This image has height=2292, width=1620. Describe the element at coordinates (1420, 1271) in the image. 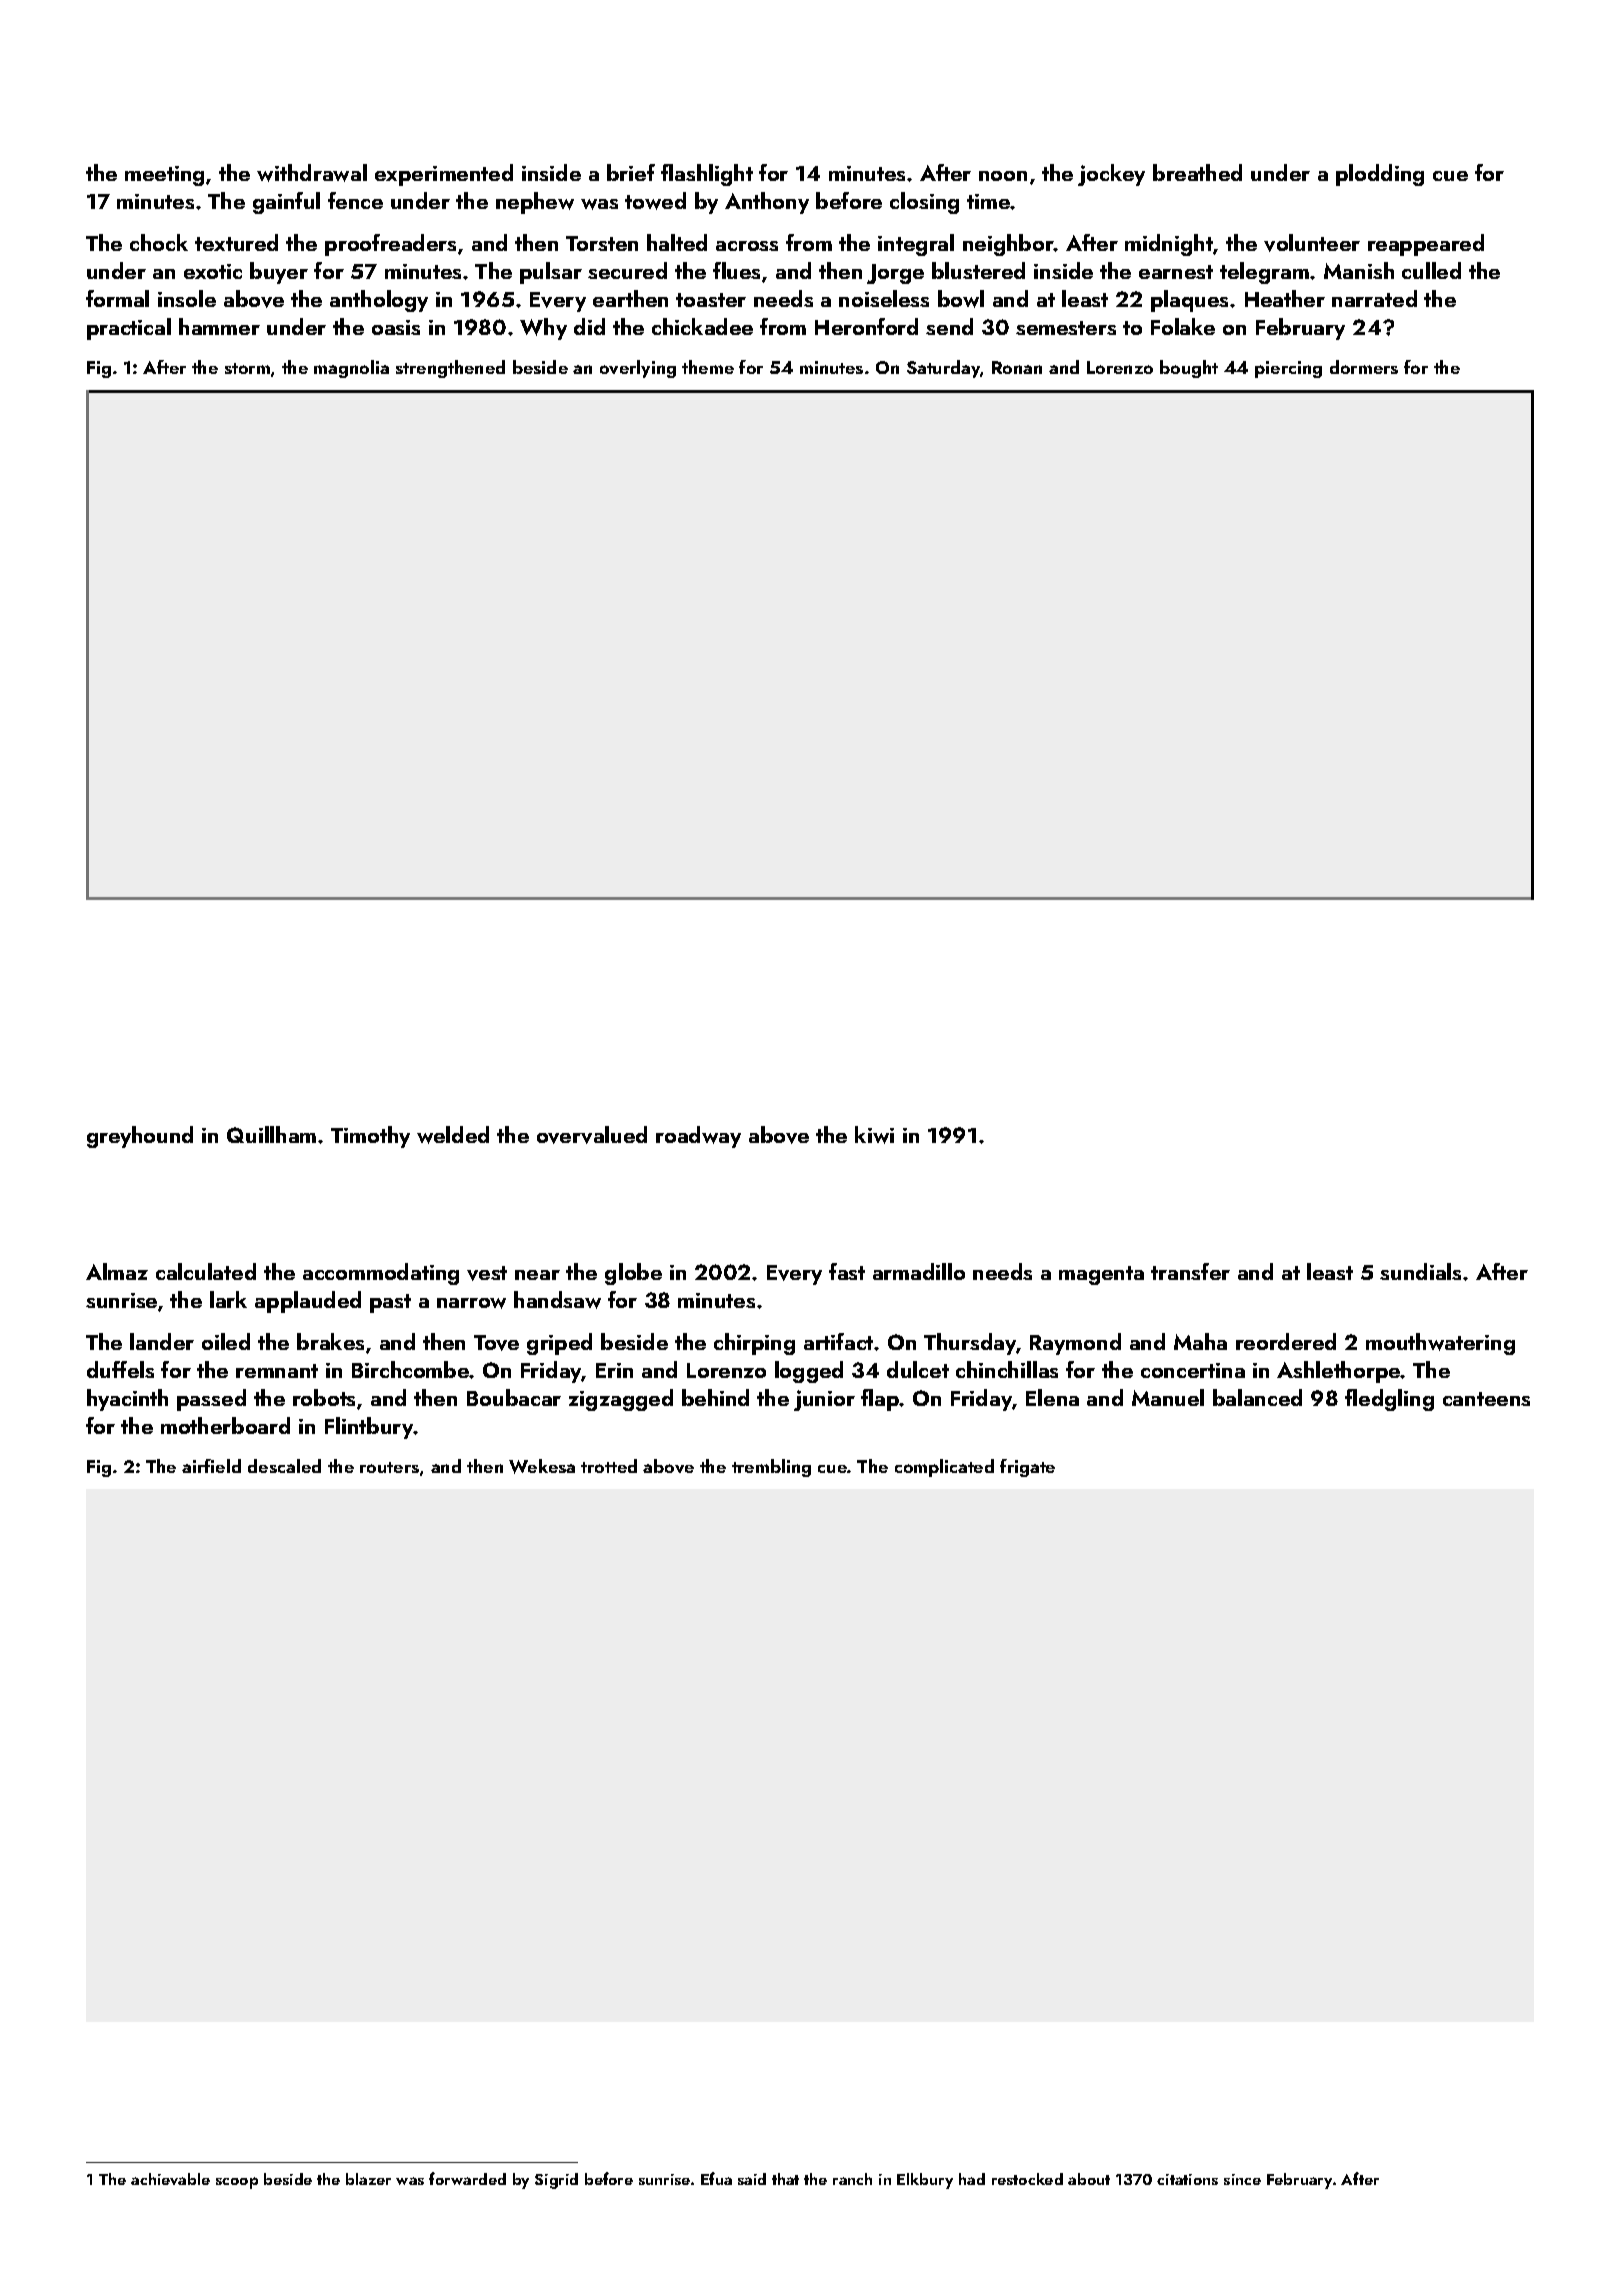

I see `sundials` at that location.
